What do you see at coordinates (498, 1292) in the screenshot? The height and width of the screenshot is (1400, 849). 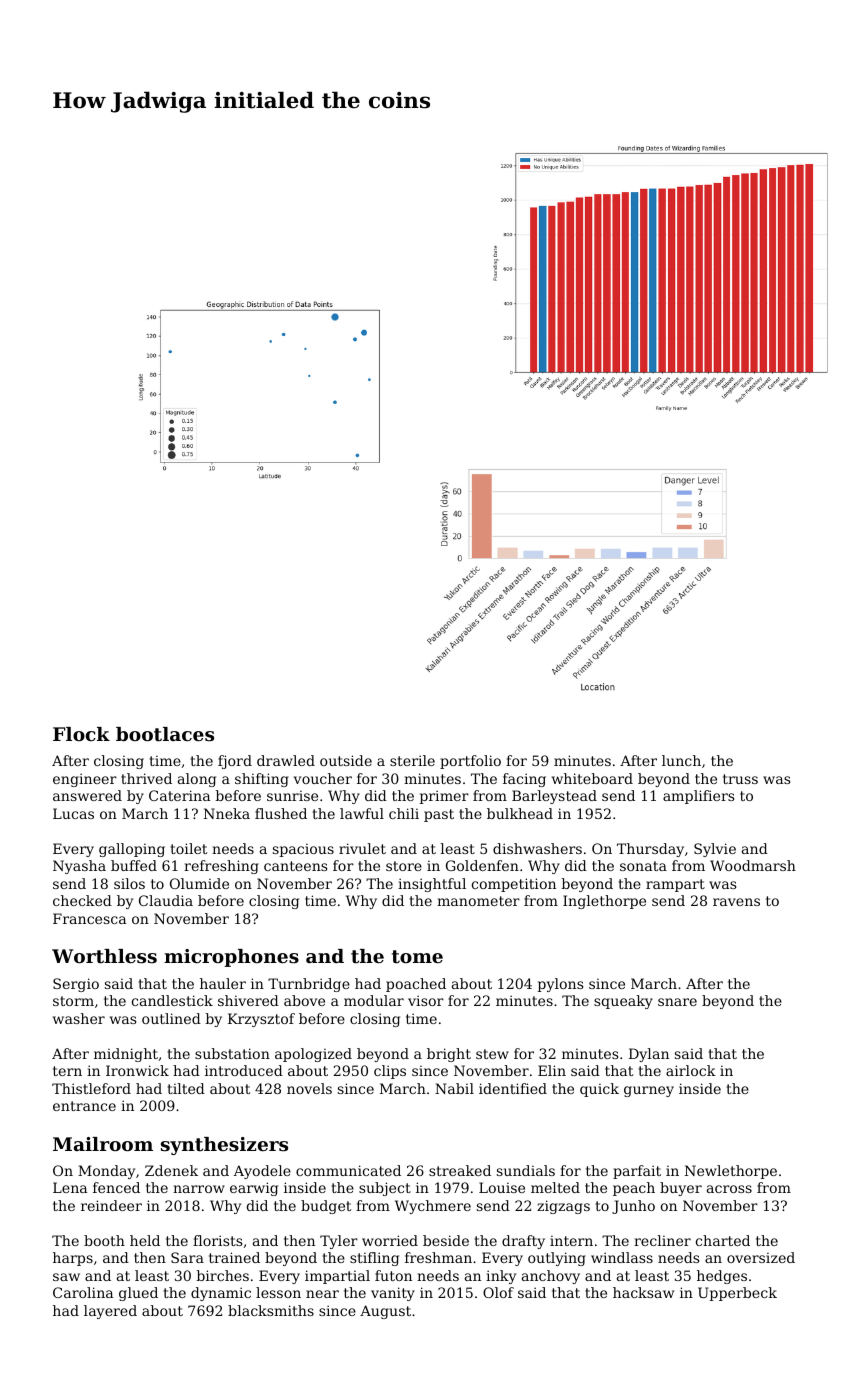 I see `Olof` at bounding box center [498, 1292].
